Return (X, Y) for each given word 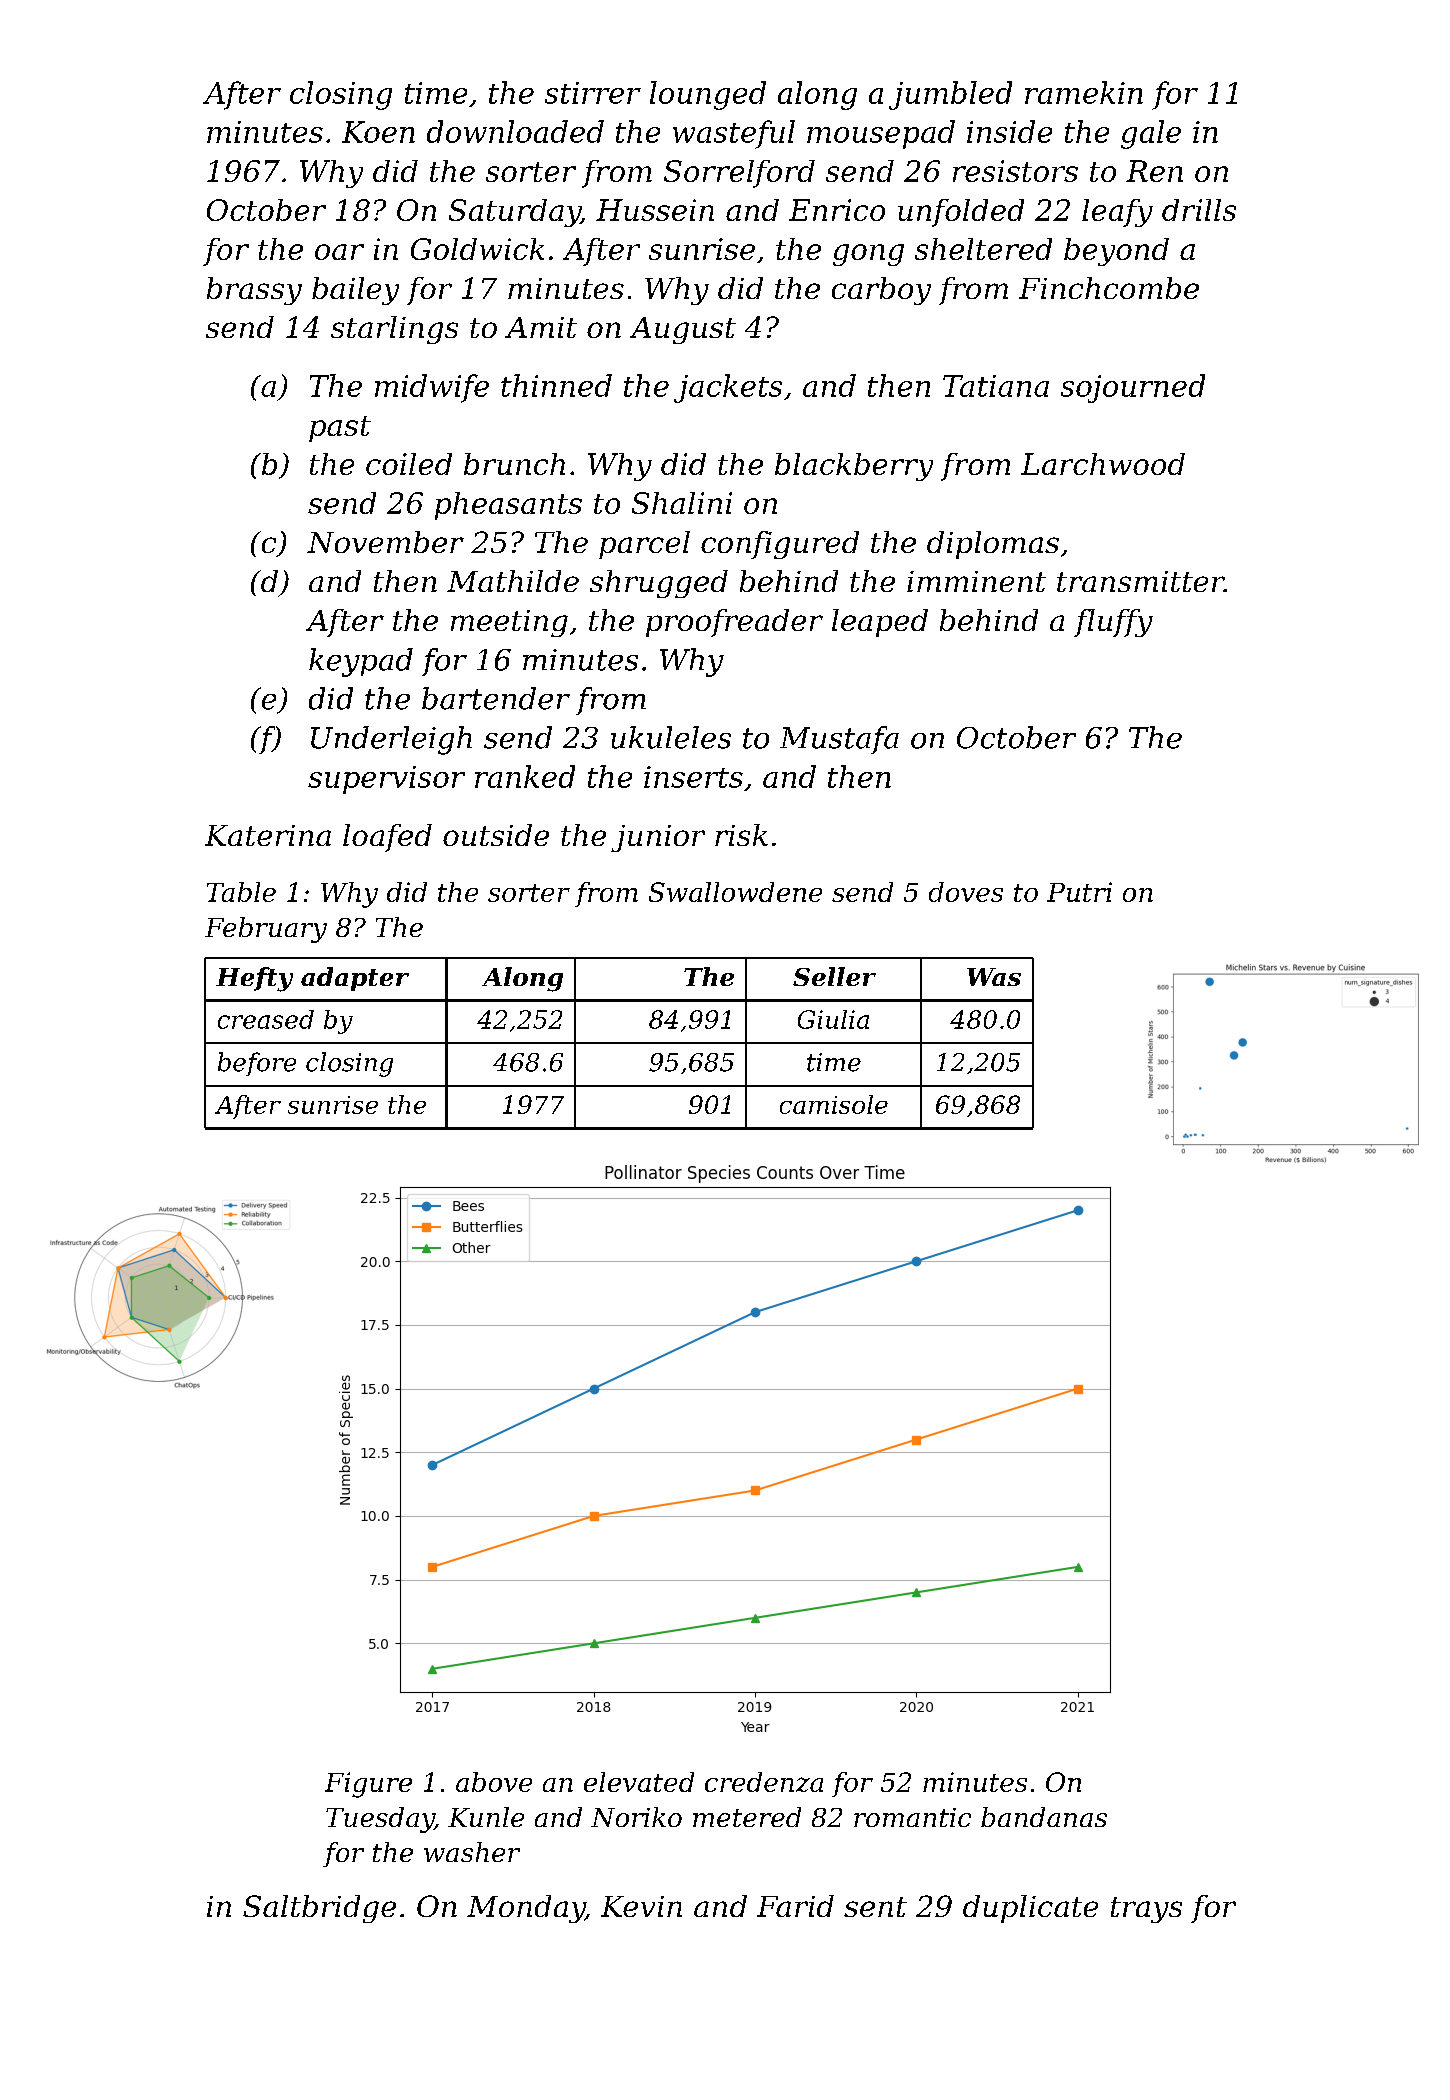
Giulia (833, 1019)
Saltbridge (319, 1909)
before (257, 1064)
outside (496, 835)
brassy (254, 291)
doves (966, 892)
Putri (1079, 892)
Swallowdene (735, 892)
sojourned (1133, 388)
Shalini (682, 503)
